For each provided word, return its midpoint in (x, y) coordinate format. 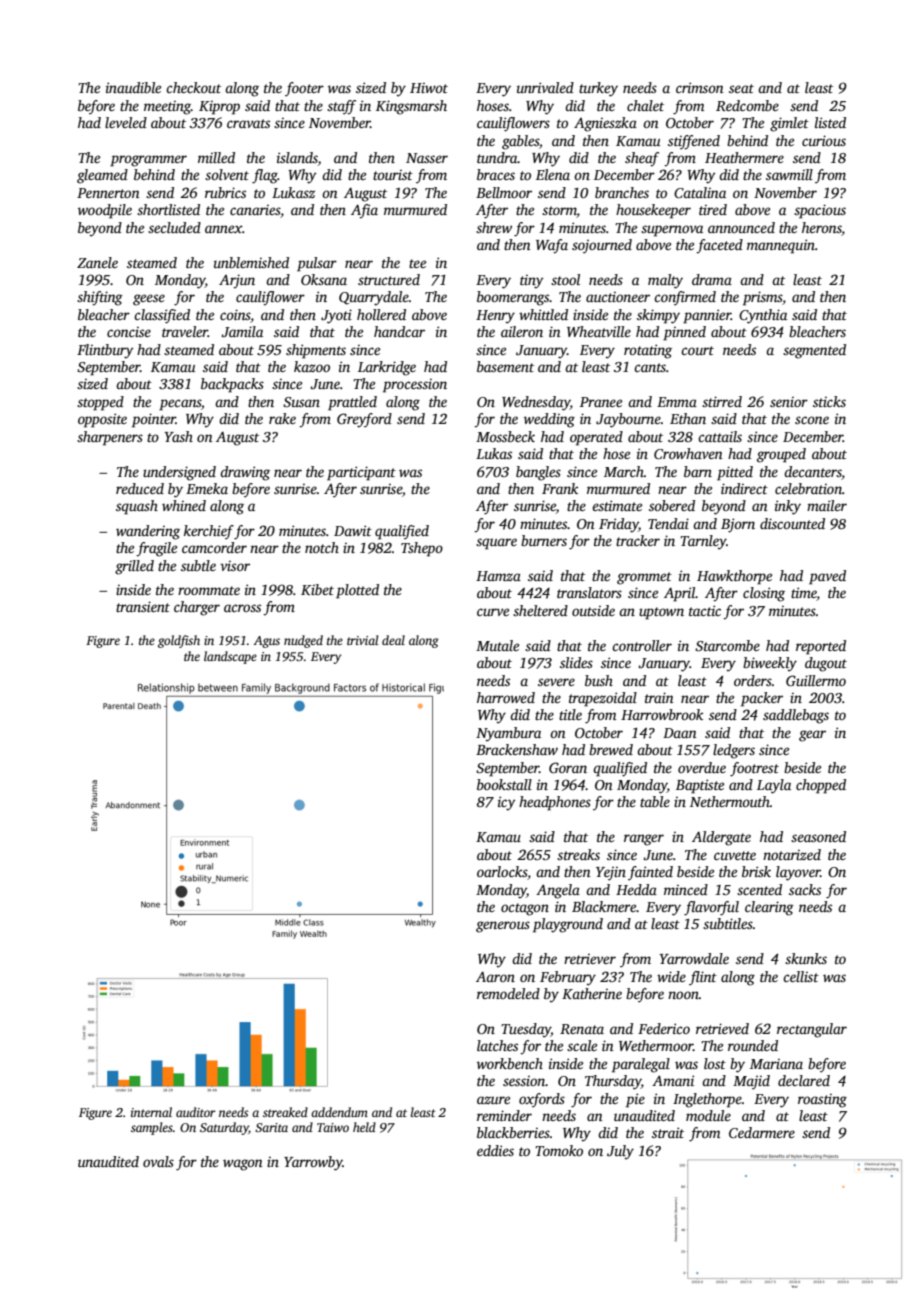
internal (151, 1112)
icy (506, 803)
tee (417, 263)
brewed (611, 749)
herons (822, 227)
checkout (193, 87)
